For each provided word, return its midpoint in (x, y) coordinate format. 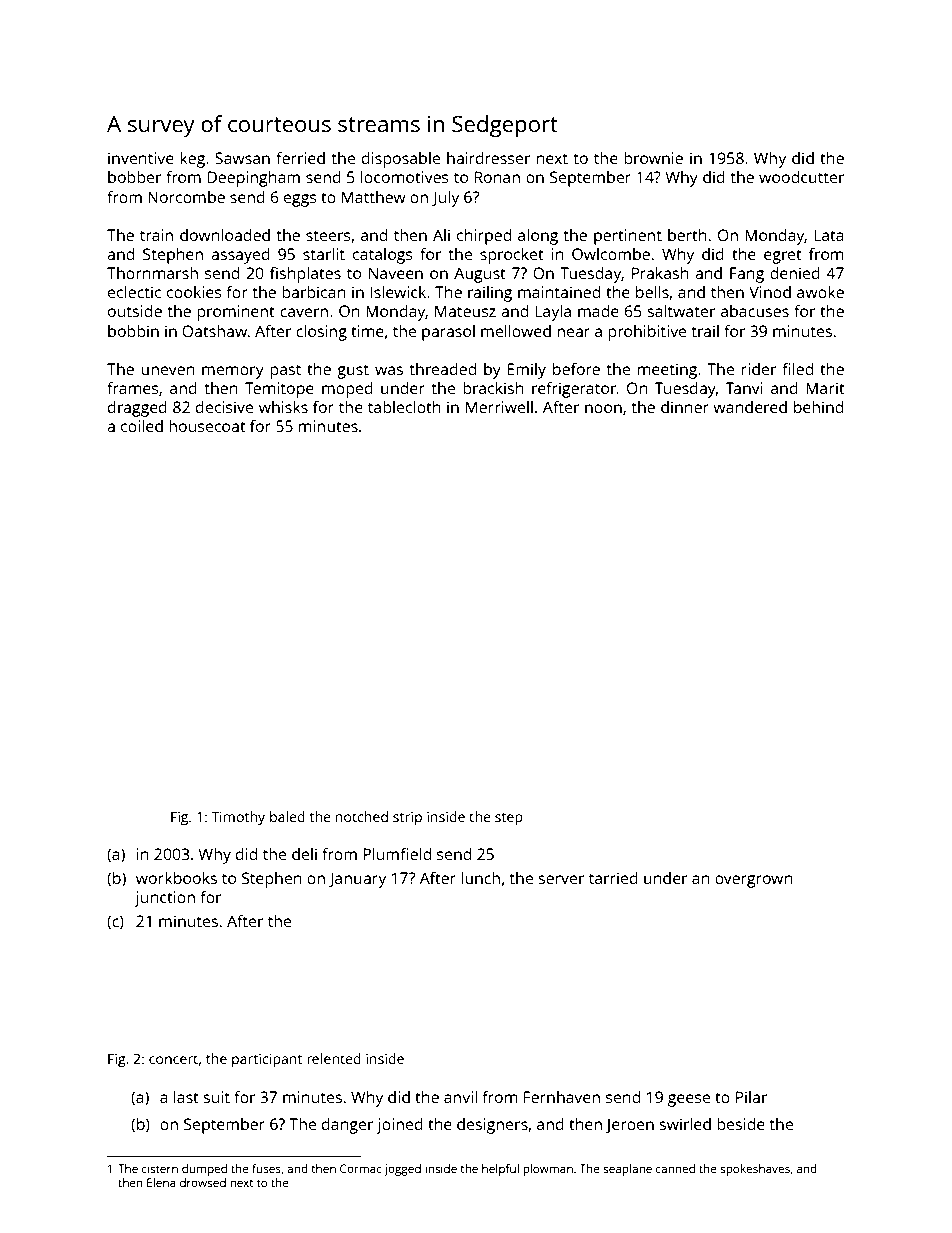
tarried (613, 878)
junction (165, 899)
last (186, 1097)
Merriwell (499, 407)
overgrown (754, 881)
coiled (142, 426)
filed (797, 369)
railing (490, 294)
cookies (194, 292)
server (561, 879)
